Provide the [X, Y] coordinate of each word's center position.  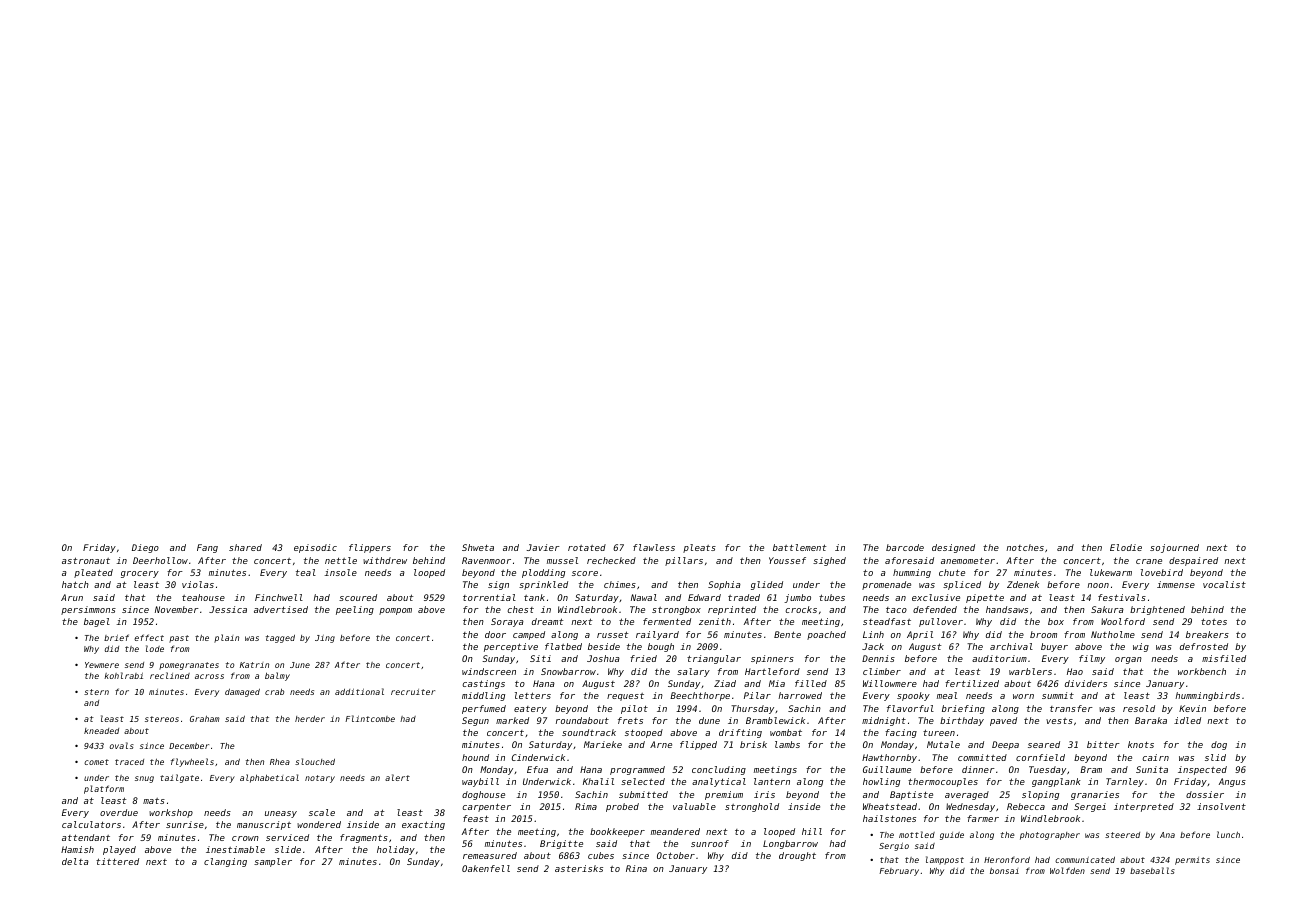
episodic [315, 548]
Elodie [1126, 547]
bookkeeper [617, 832]
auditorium [999, 658]
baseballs [1152, 870]
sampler [273, 862]
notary [320, 779]
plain [226, 638]
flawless [654, 547]
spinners [772, 659]
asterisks [579, 868]
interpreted [1144, 807]
